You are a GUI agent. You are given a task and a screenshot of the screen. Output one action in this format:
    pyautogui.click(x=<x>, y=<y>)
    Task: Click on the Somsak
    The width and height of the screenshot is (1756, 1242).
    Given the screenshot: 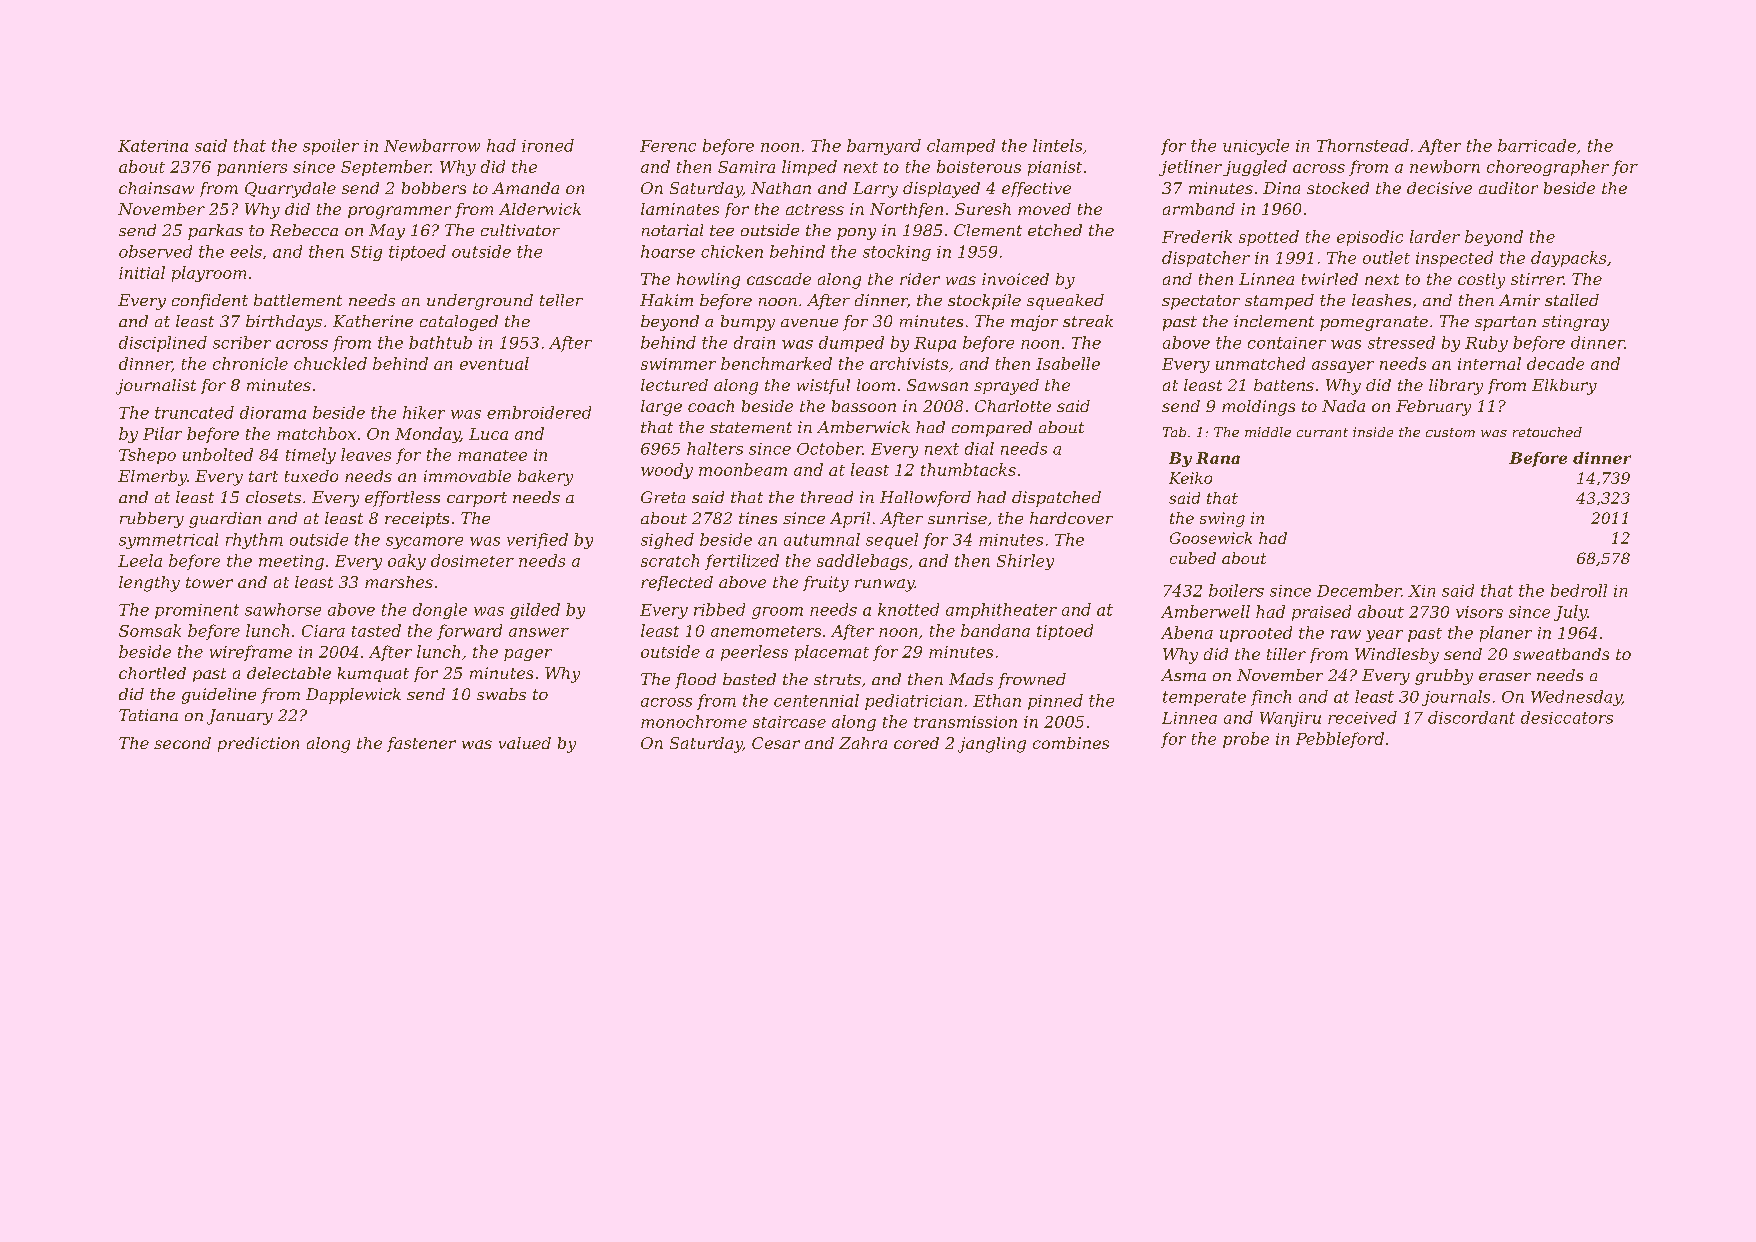 What is the action you would take?
    pyautogui.click(x=150, y=630)
